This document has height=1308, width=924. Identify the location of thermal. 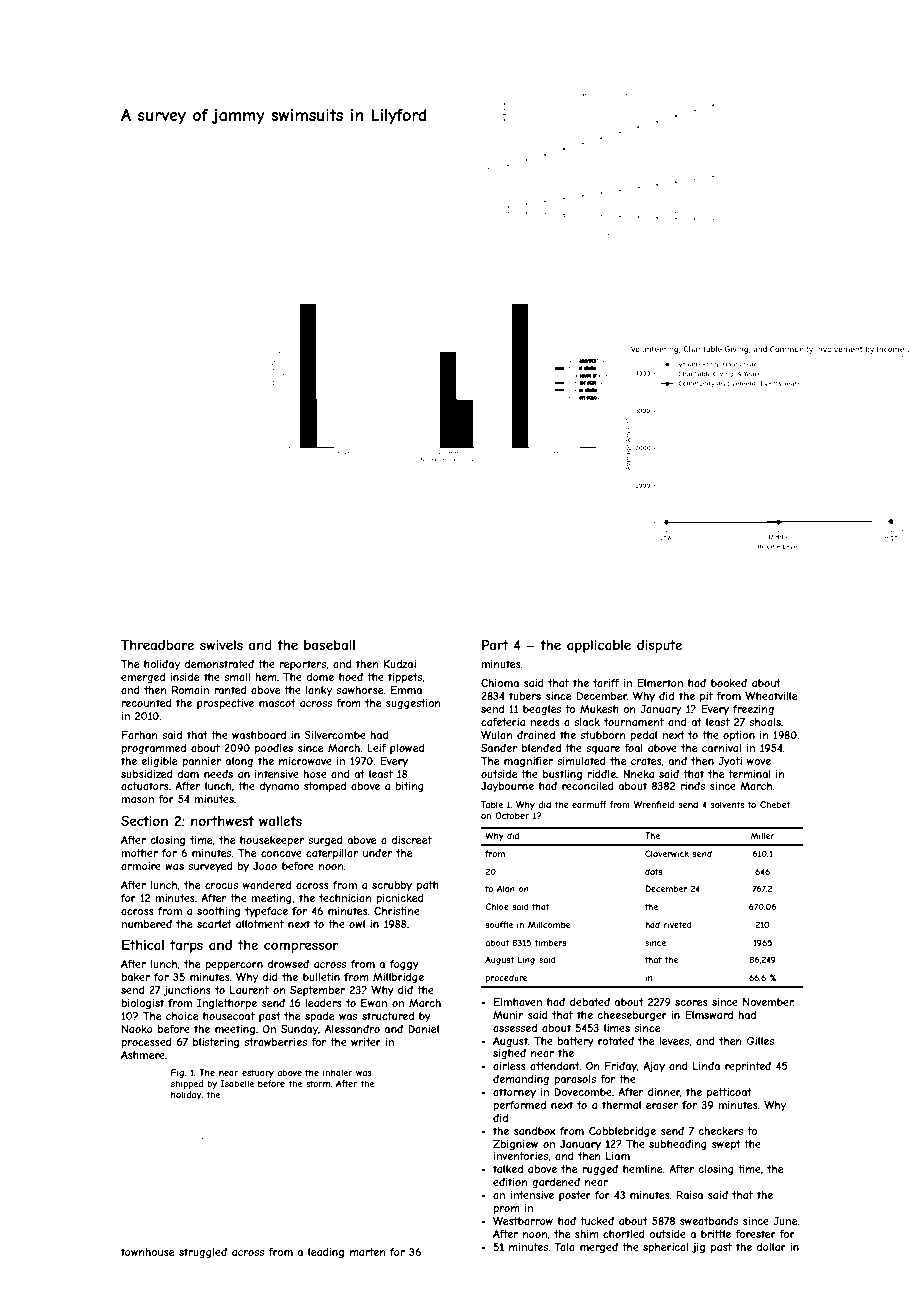
(621, 1105).
